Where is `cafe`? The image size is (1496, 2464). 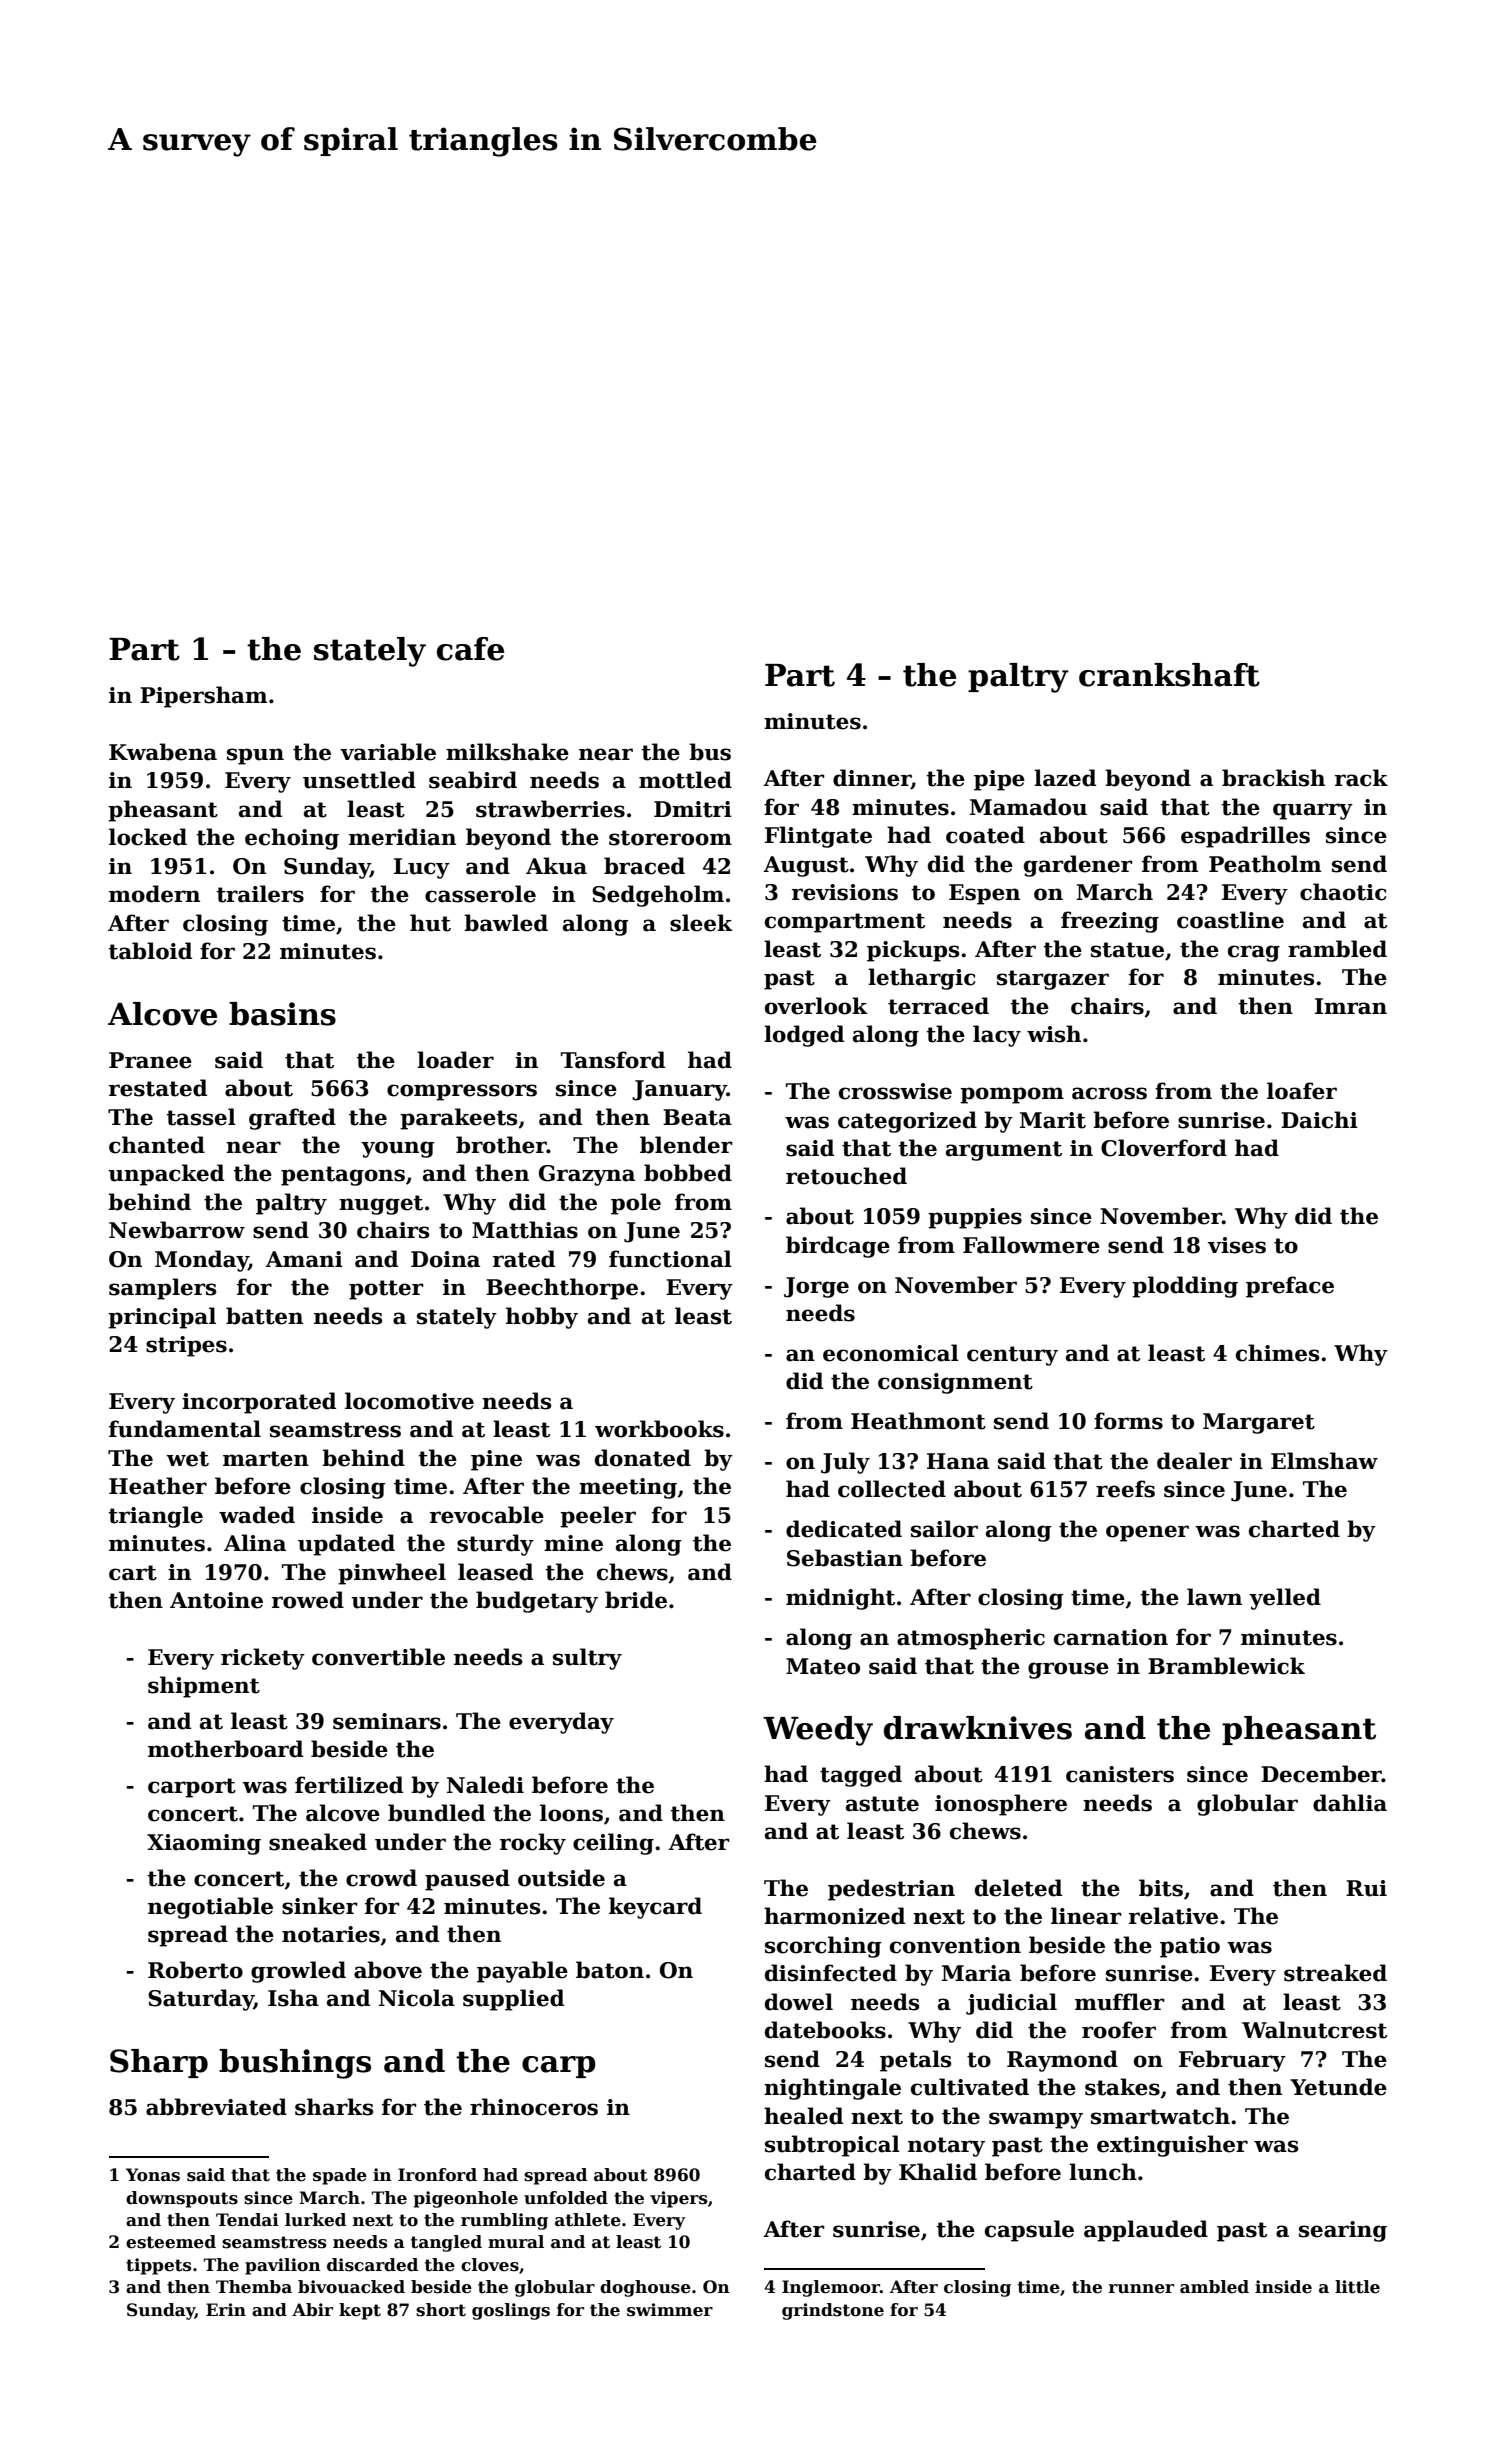
cafe is located at coordinates (470, 649).
